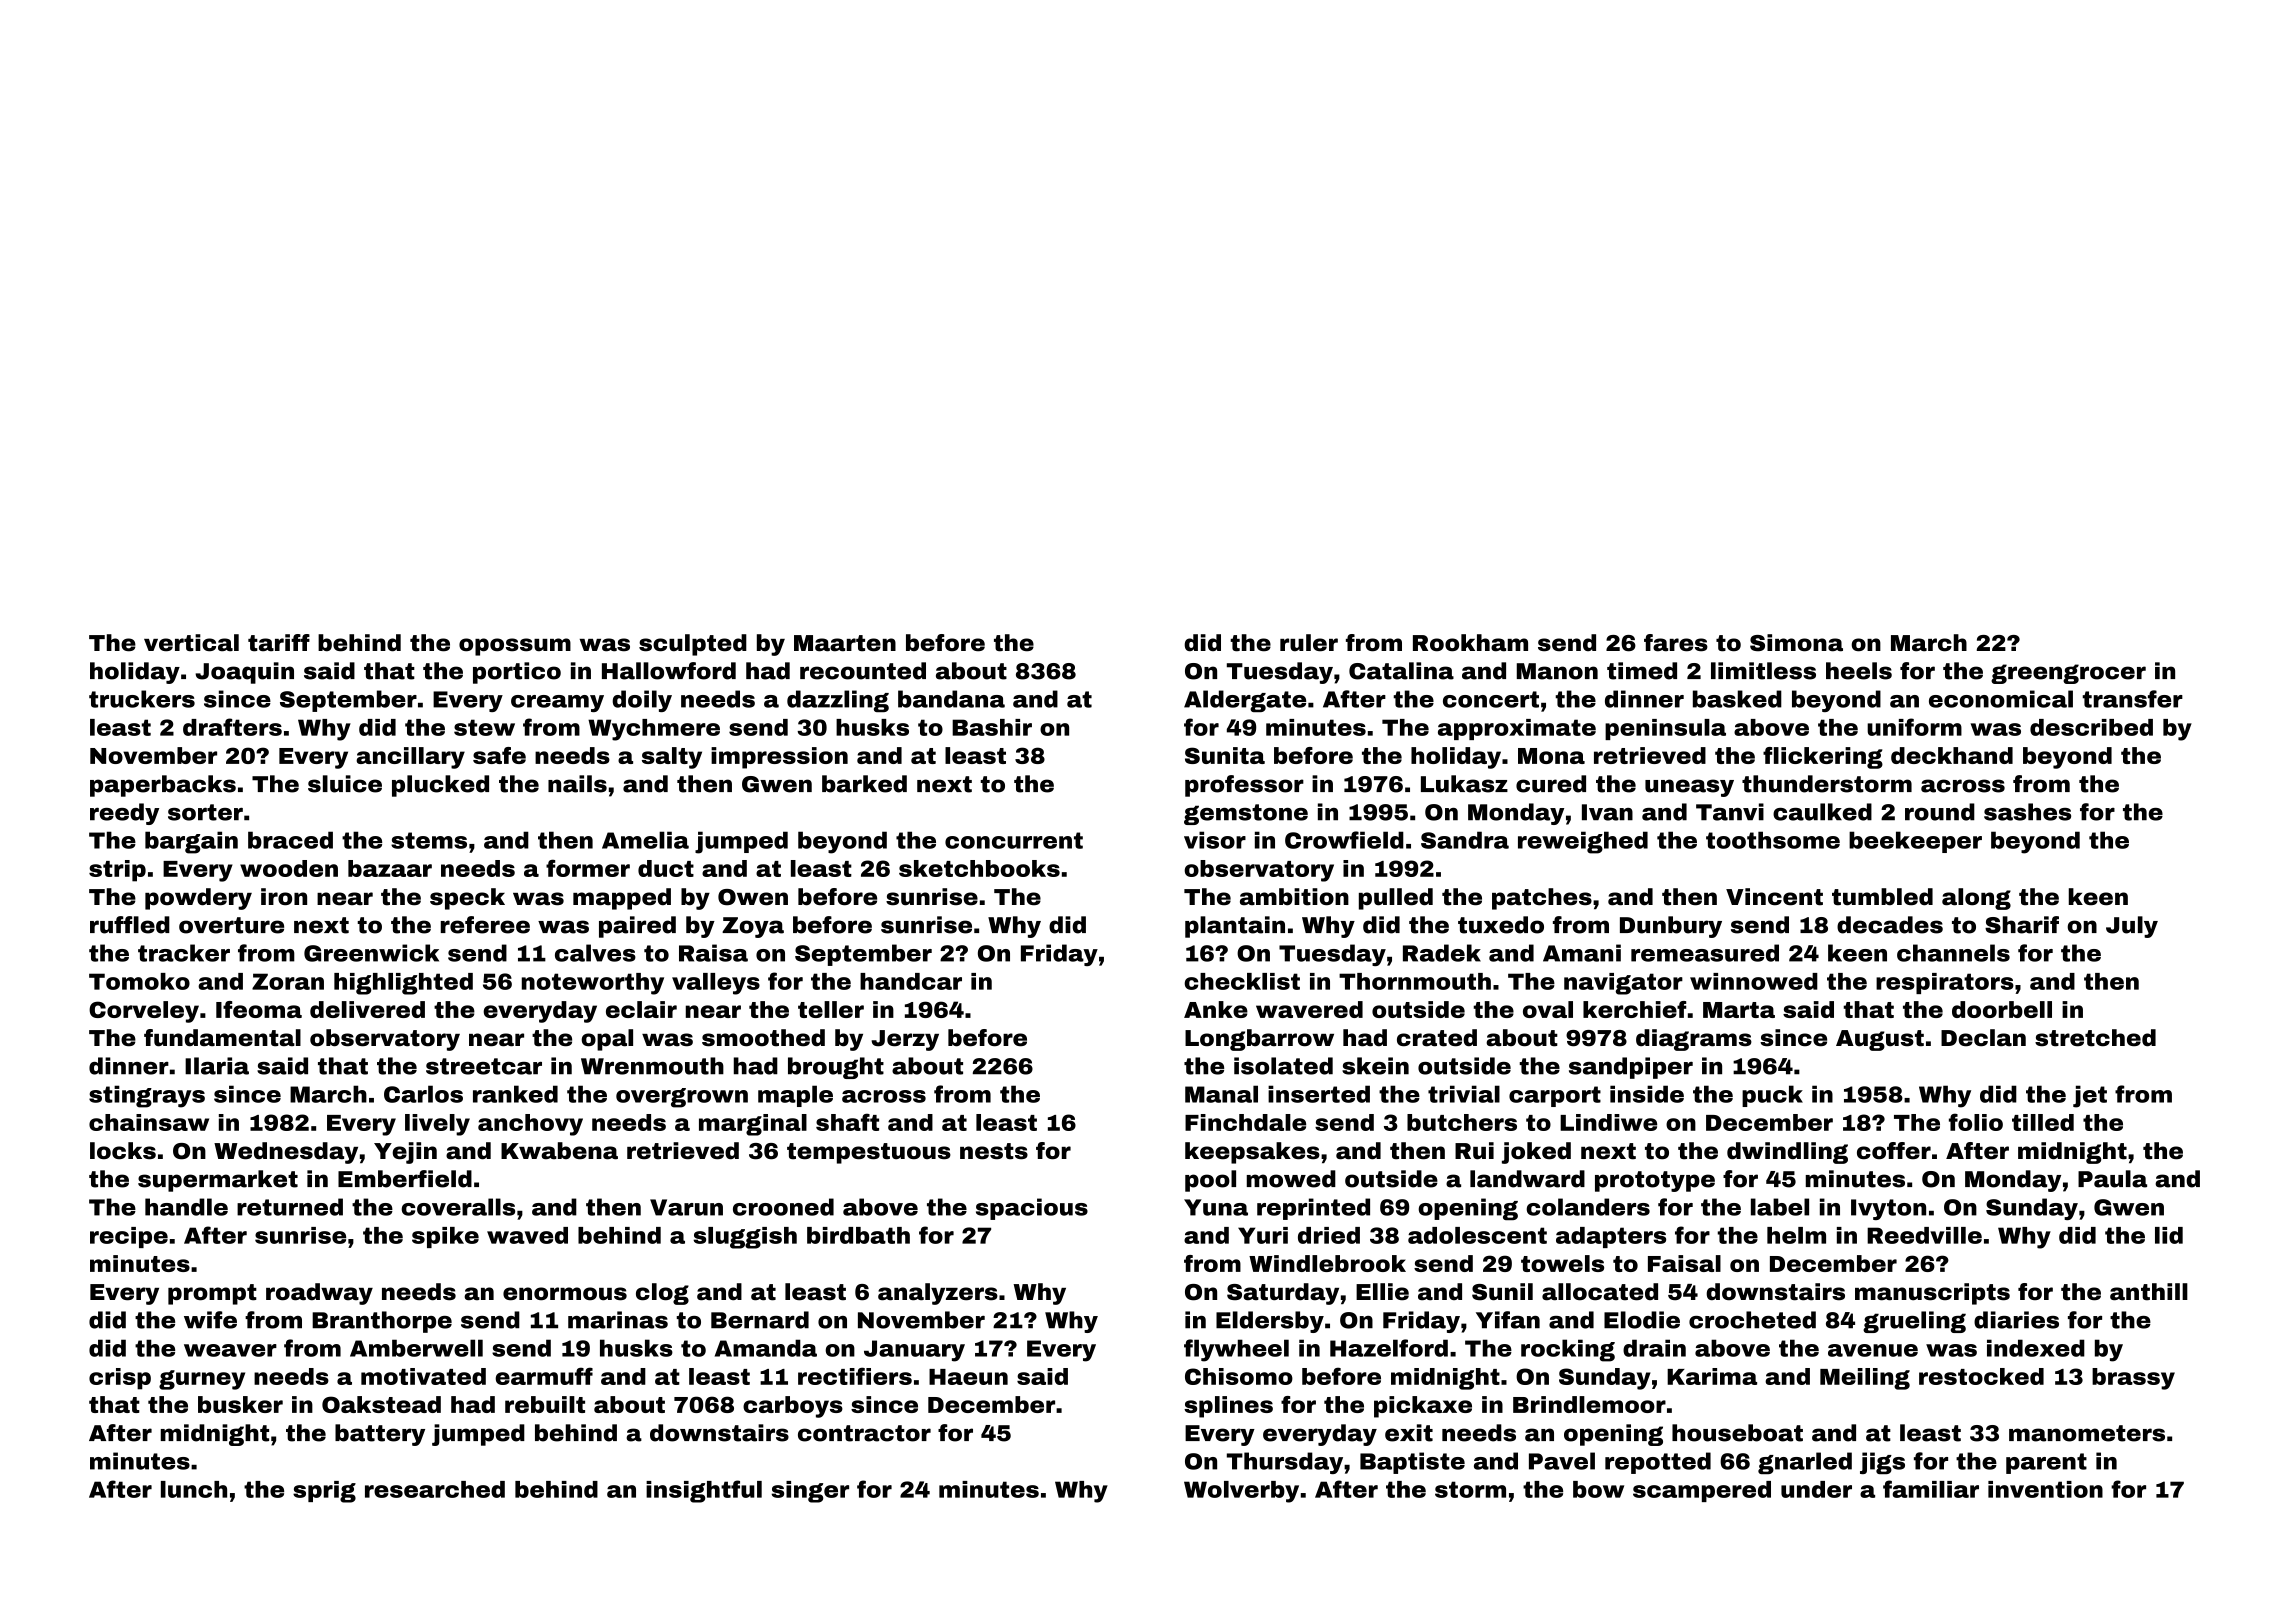 This page has width=2292, height=1620. Describe the element at coordinates (279, 643) in the page. I see `tariff` at that location.
